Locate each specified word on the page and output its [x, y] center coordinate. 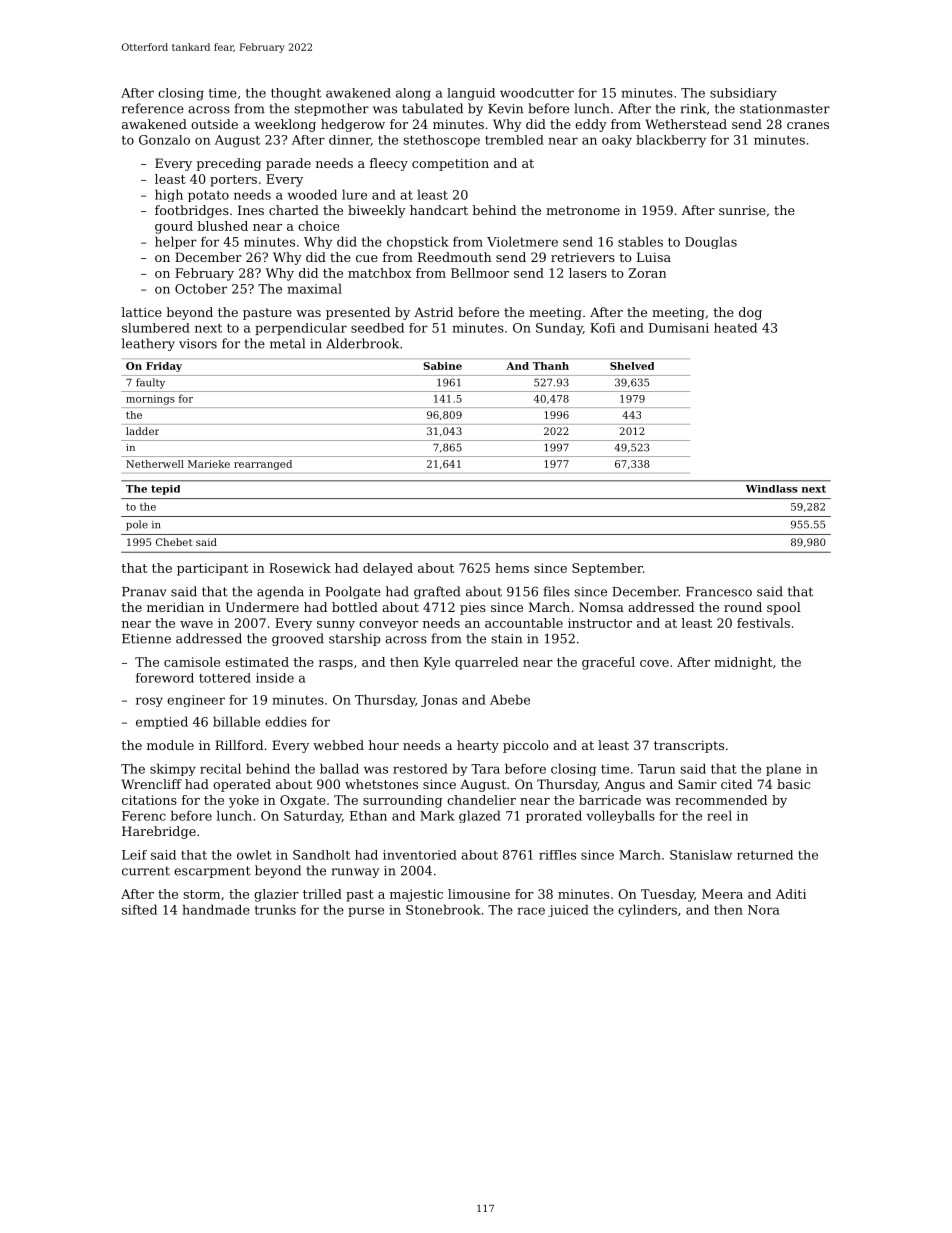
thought [296, 94]
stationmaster [785, 109]
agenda [280, 592]
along [413, 94]
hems [512, 568]
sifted [139, 909]
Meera [722, 894]
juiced [568, 910]
